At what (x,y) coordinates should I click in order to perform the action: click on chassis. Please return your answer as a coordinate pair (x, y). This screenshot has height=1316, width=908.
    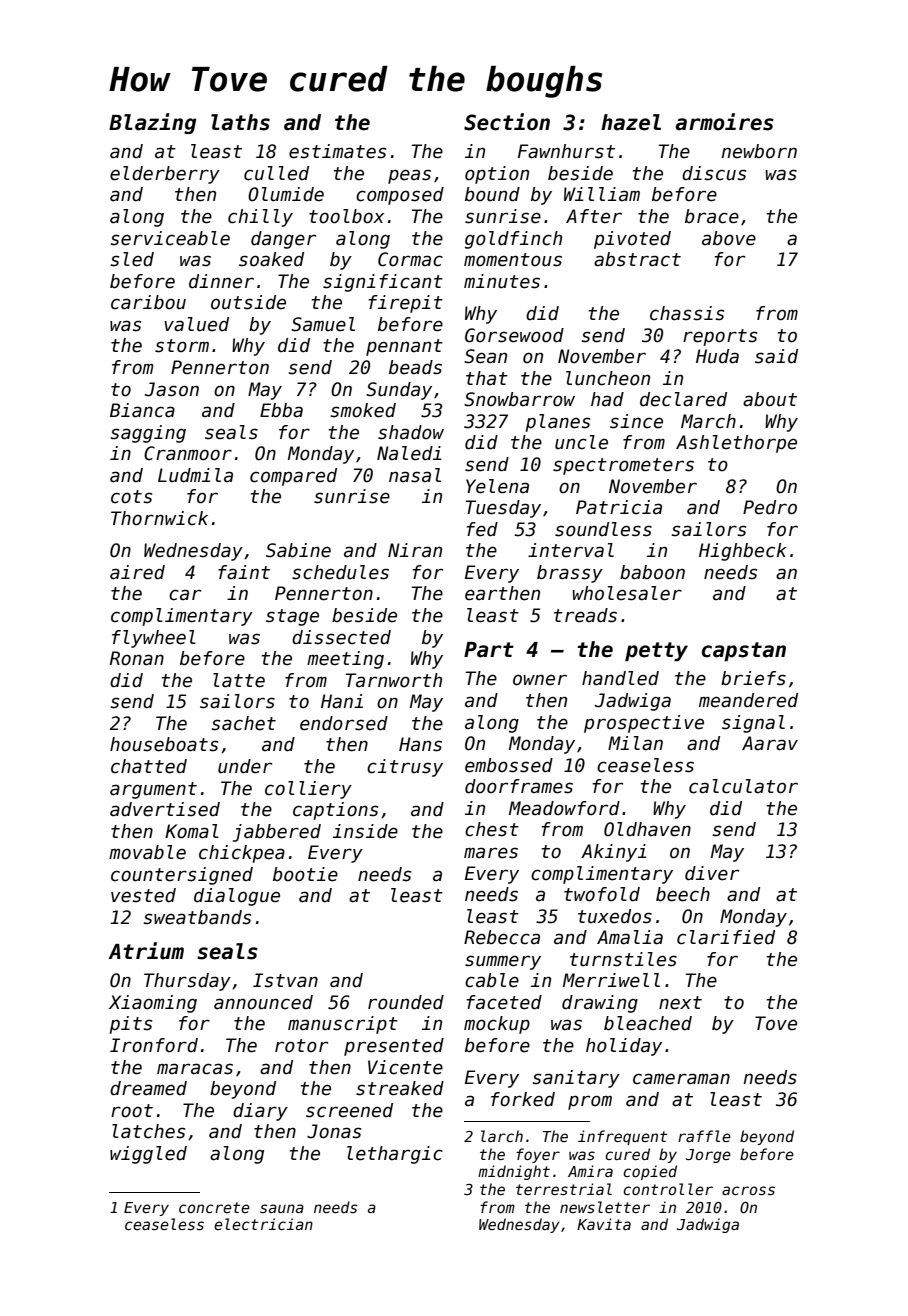
    Looking at the image, I should click on (687, 313).
